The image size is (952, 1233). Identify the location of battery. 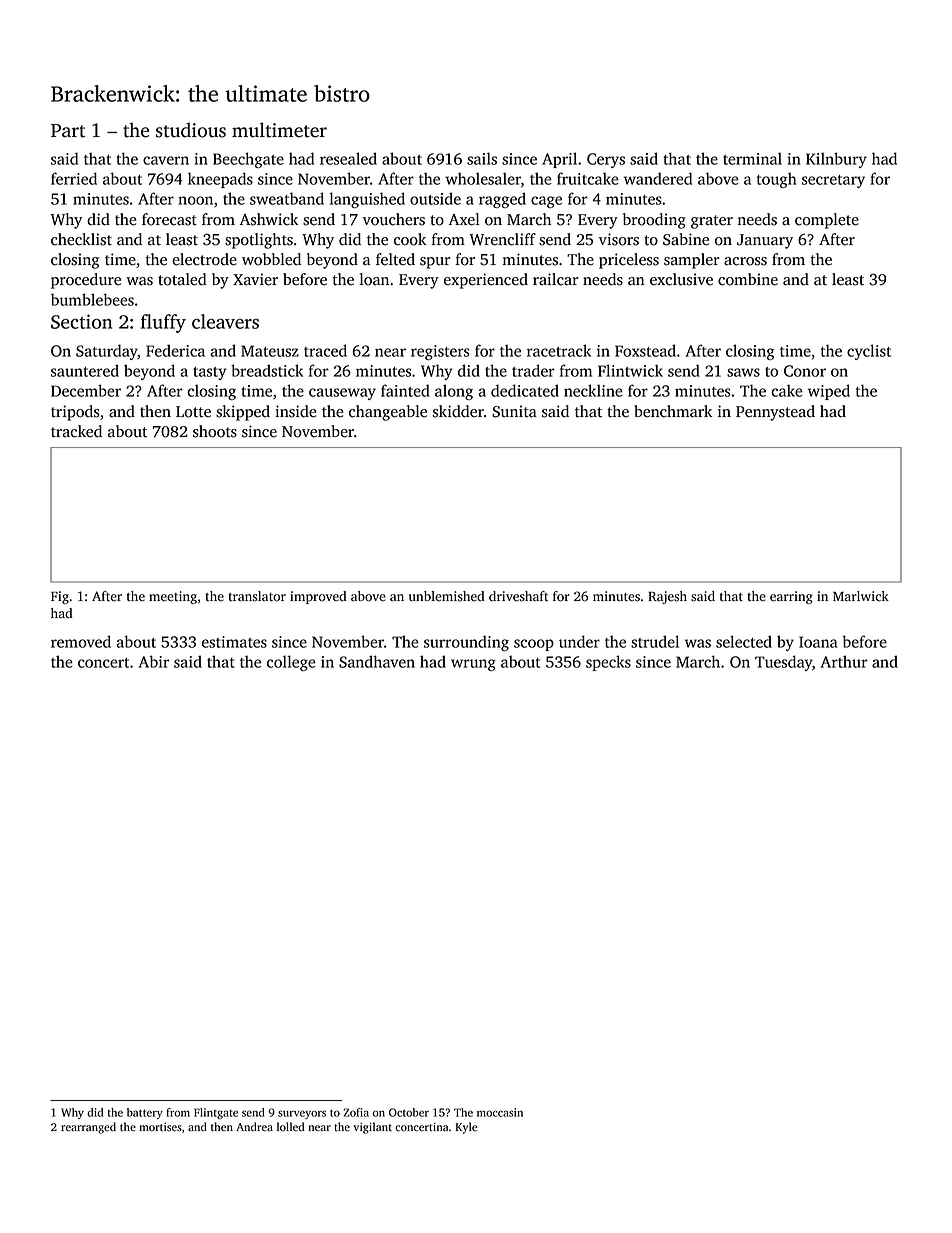
(145, 1113).
